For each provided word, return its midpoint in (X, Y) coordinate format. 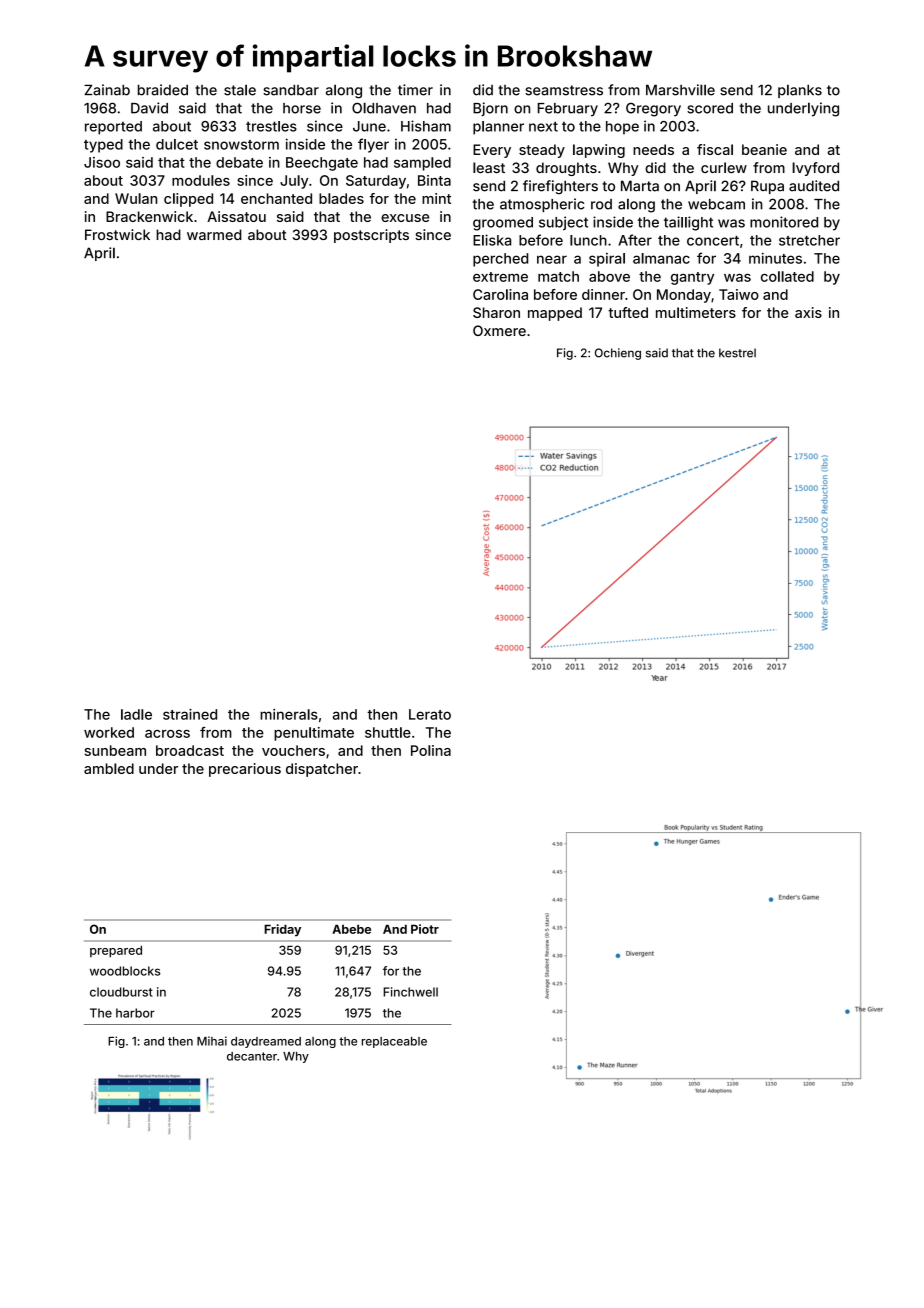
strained (190, 714)
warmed (214, 234)
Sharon (496, 312)
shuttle (388, 732)
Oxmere (499, 330)
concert (713, 241)
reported (113, 128)
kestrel (737, 353)
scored (710, 108)
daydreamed (266, 1042)
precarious (245, 770)
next (543, 126)
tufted (628, 312)
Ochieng (618, 354)
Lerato (430, 714)
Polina (431, 750)
